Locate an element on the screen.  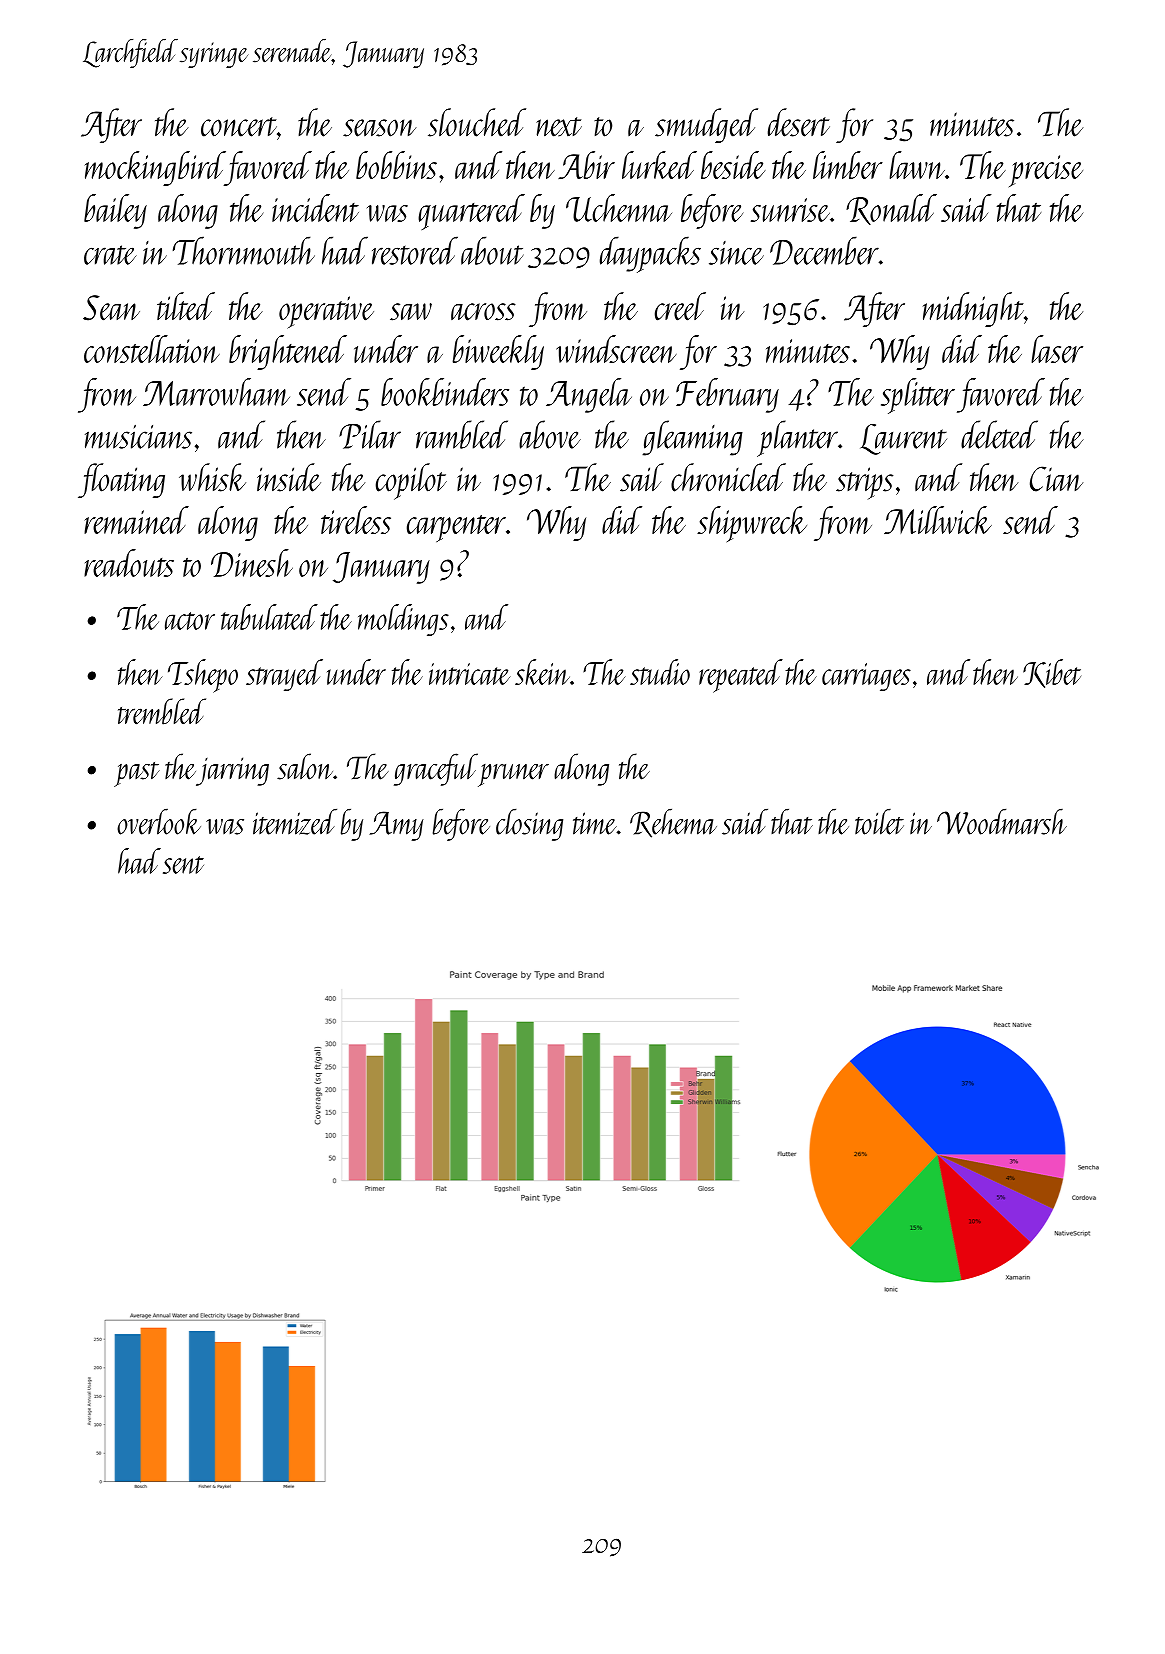
Marrowham is located at coordinates (216, 392).
